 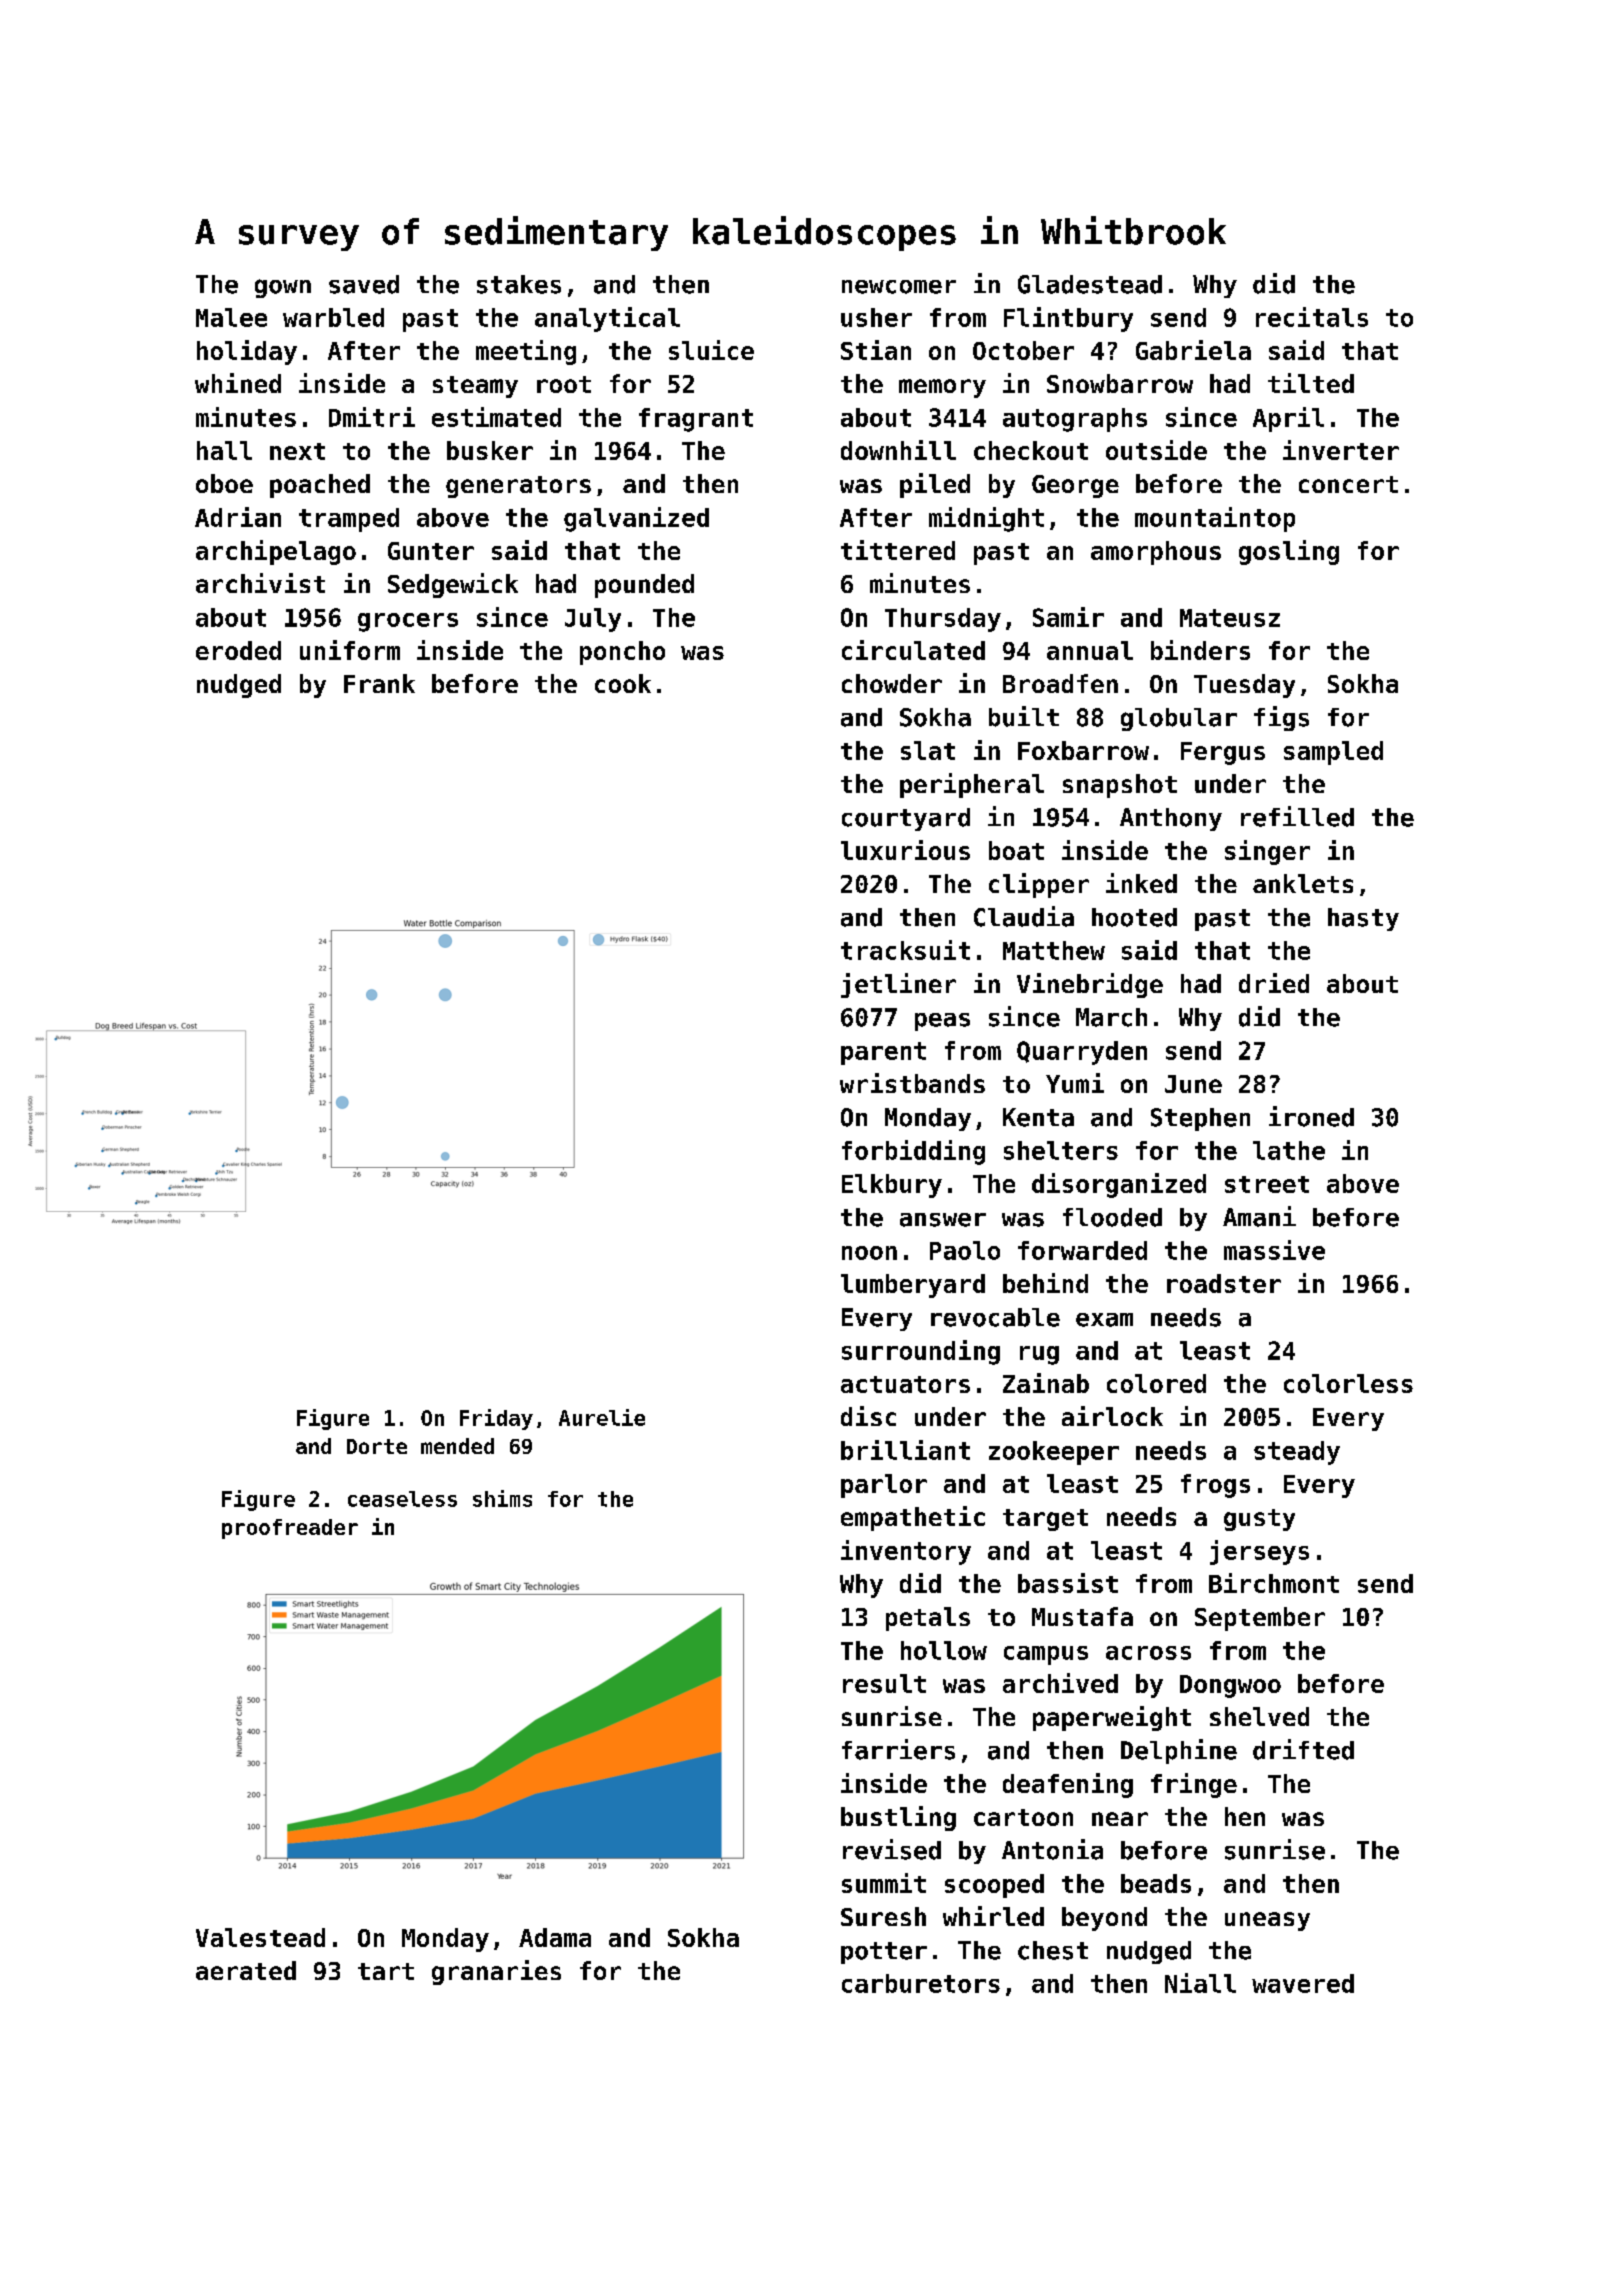 What do you see at coordinates (696, 420) in the image?
I see `fragrant` at bounding box center [696, 420].
